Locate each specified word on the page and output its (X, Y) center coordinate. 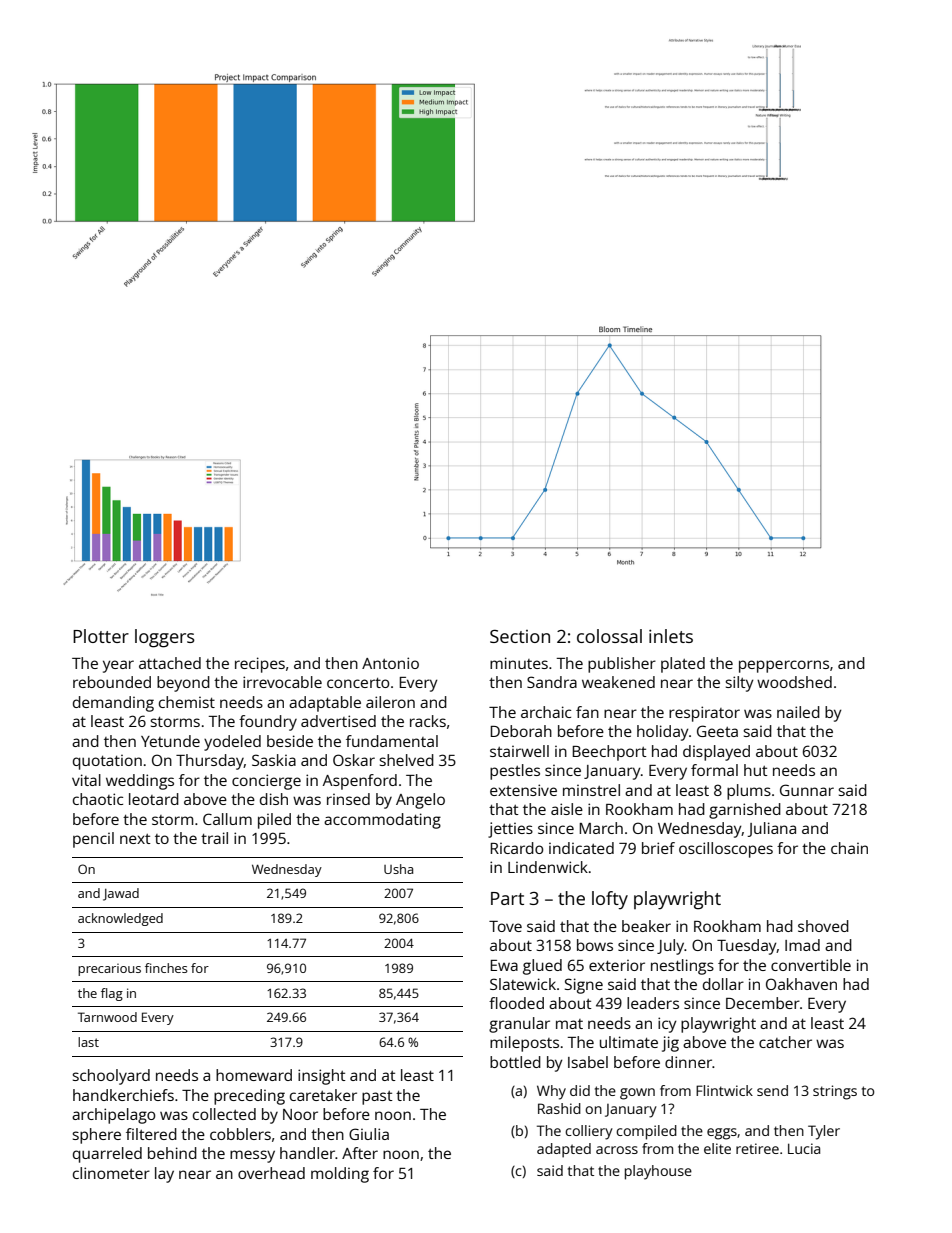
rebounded (112, 682)
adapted (564, 1150)
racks (428, 721)
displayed (716, 753)
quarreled (107, 1155)
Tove (505, 926)
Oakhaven (801, 984)
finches (166, 968)
